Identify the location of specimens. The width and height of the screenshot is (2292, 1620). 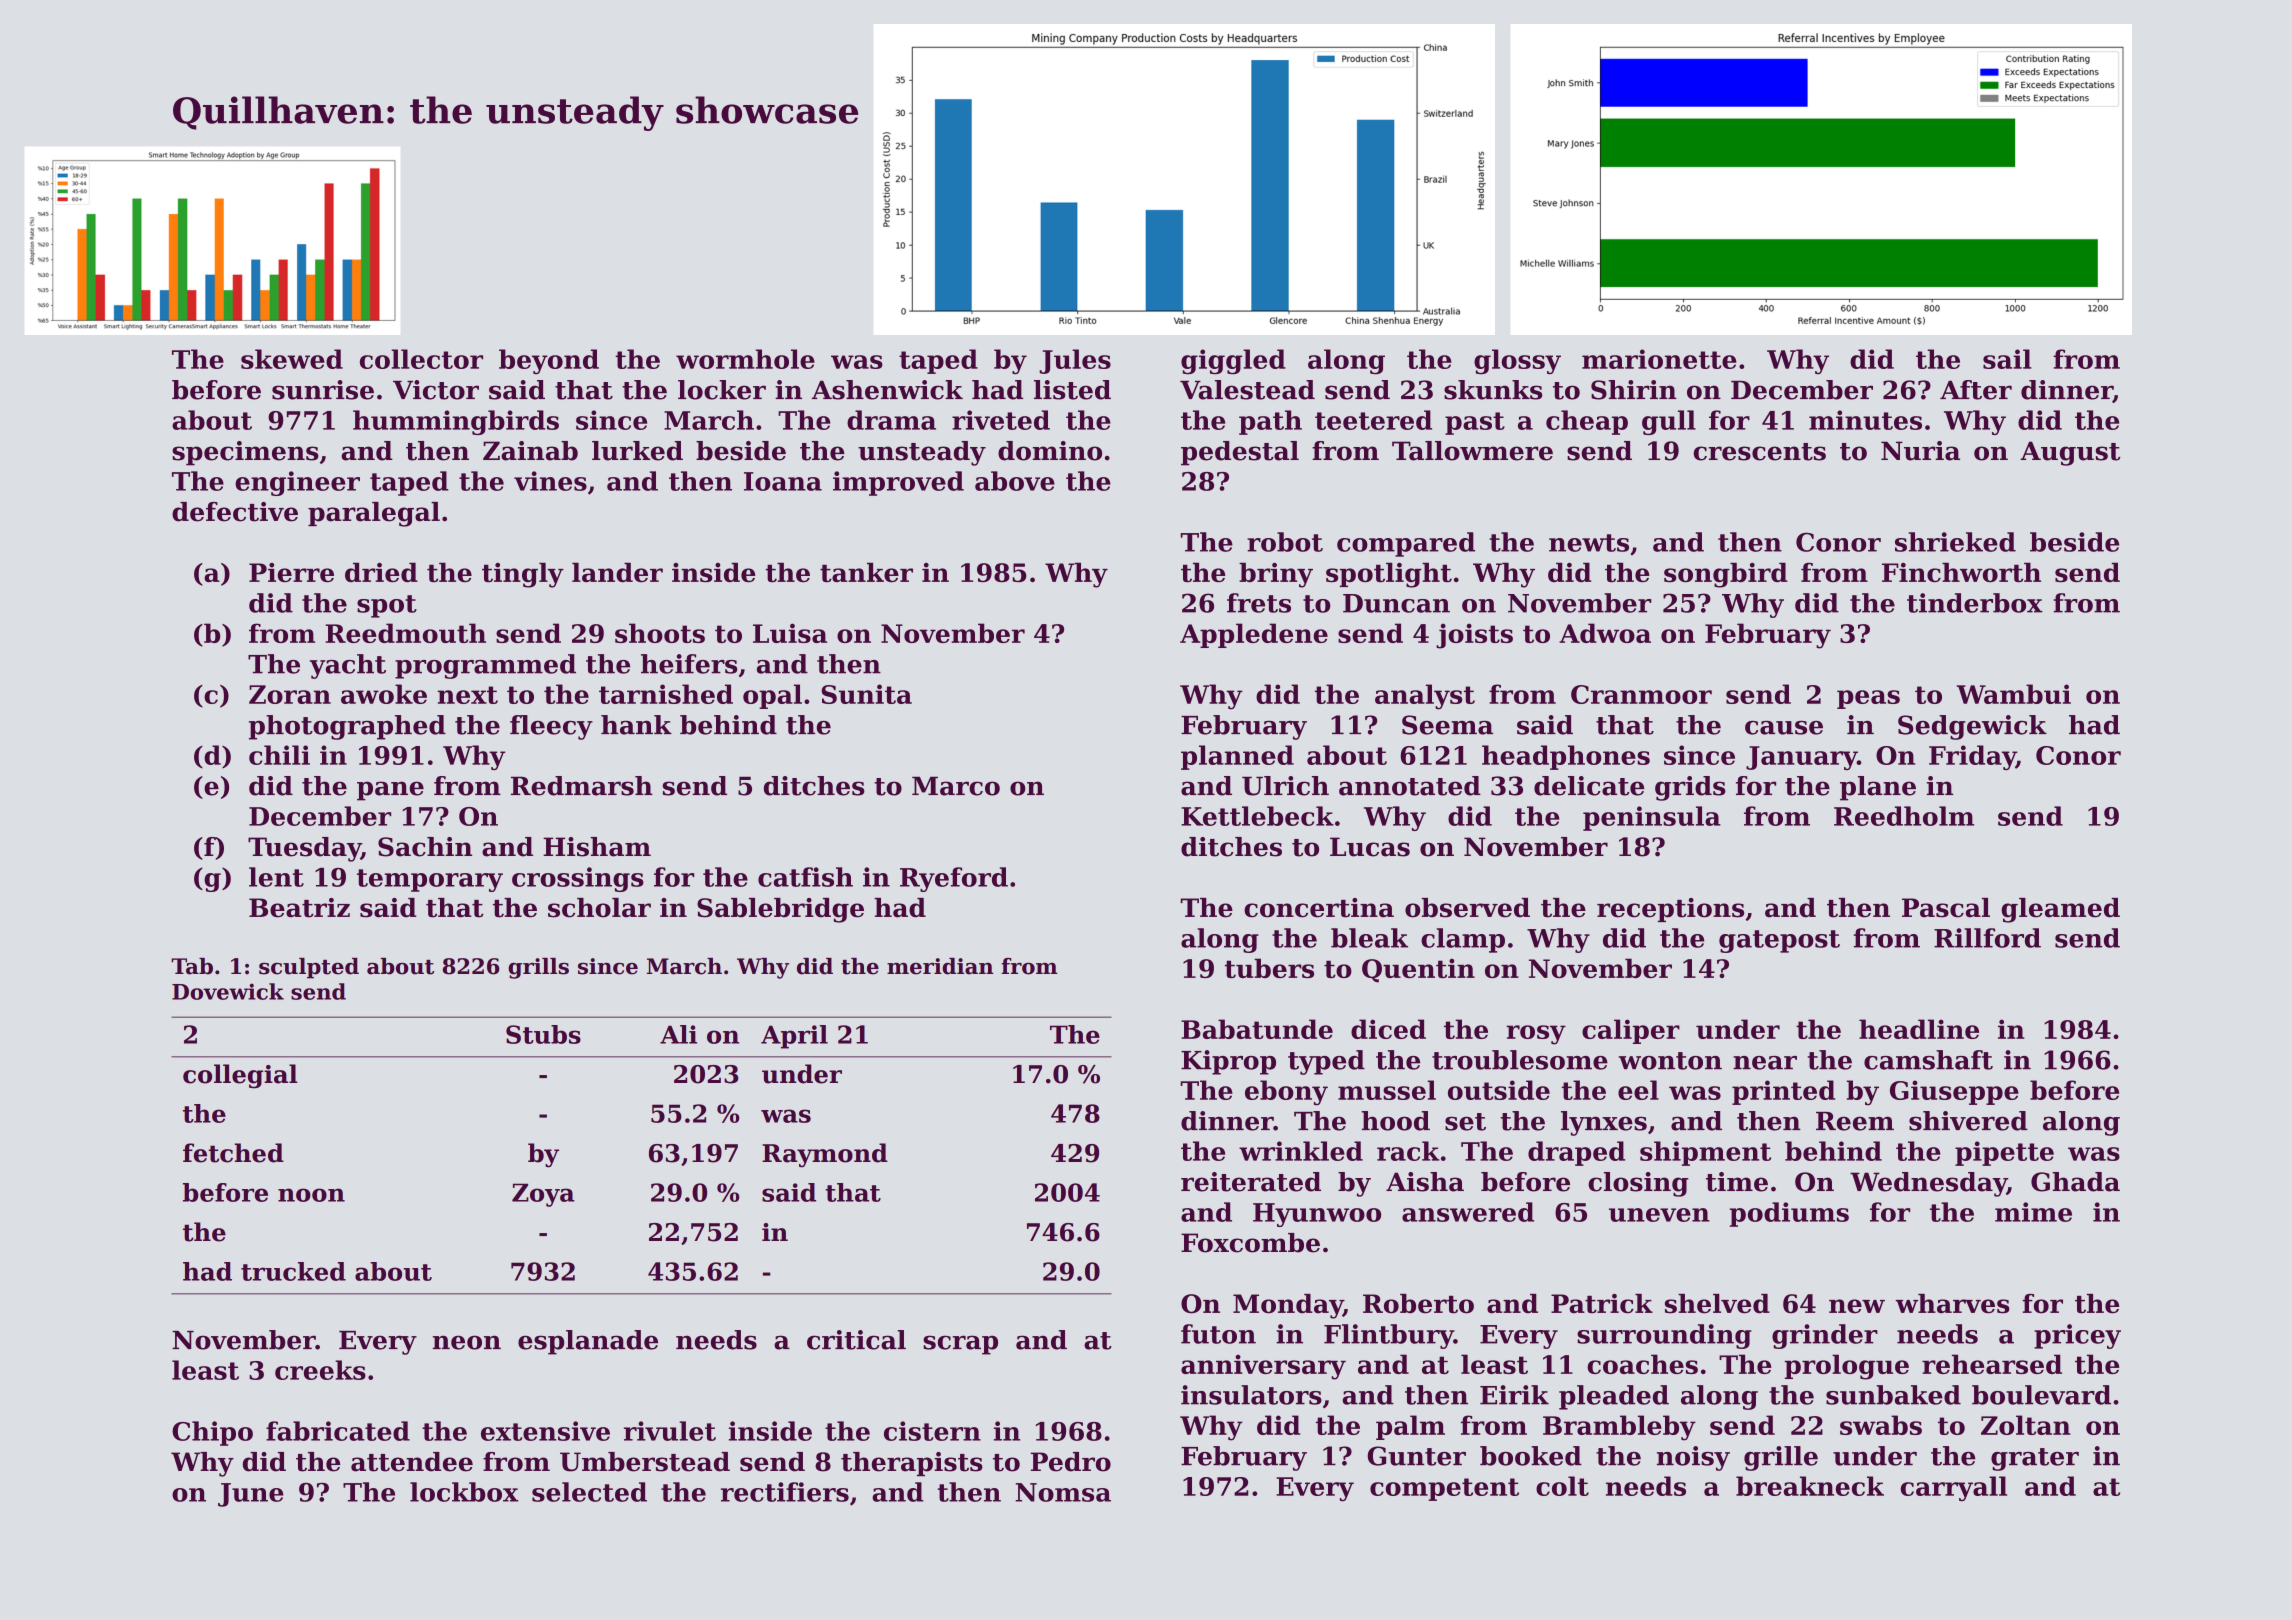
(245, 453).
